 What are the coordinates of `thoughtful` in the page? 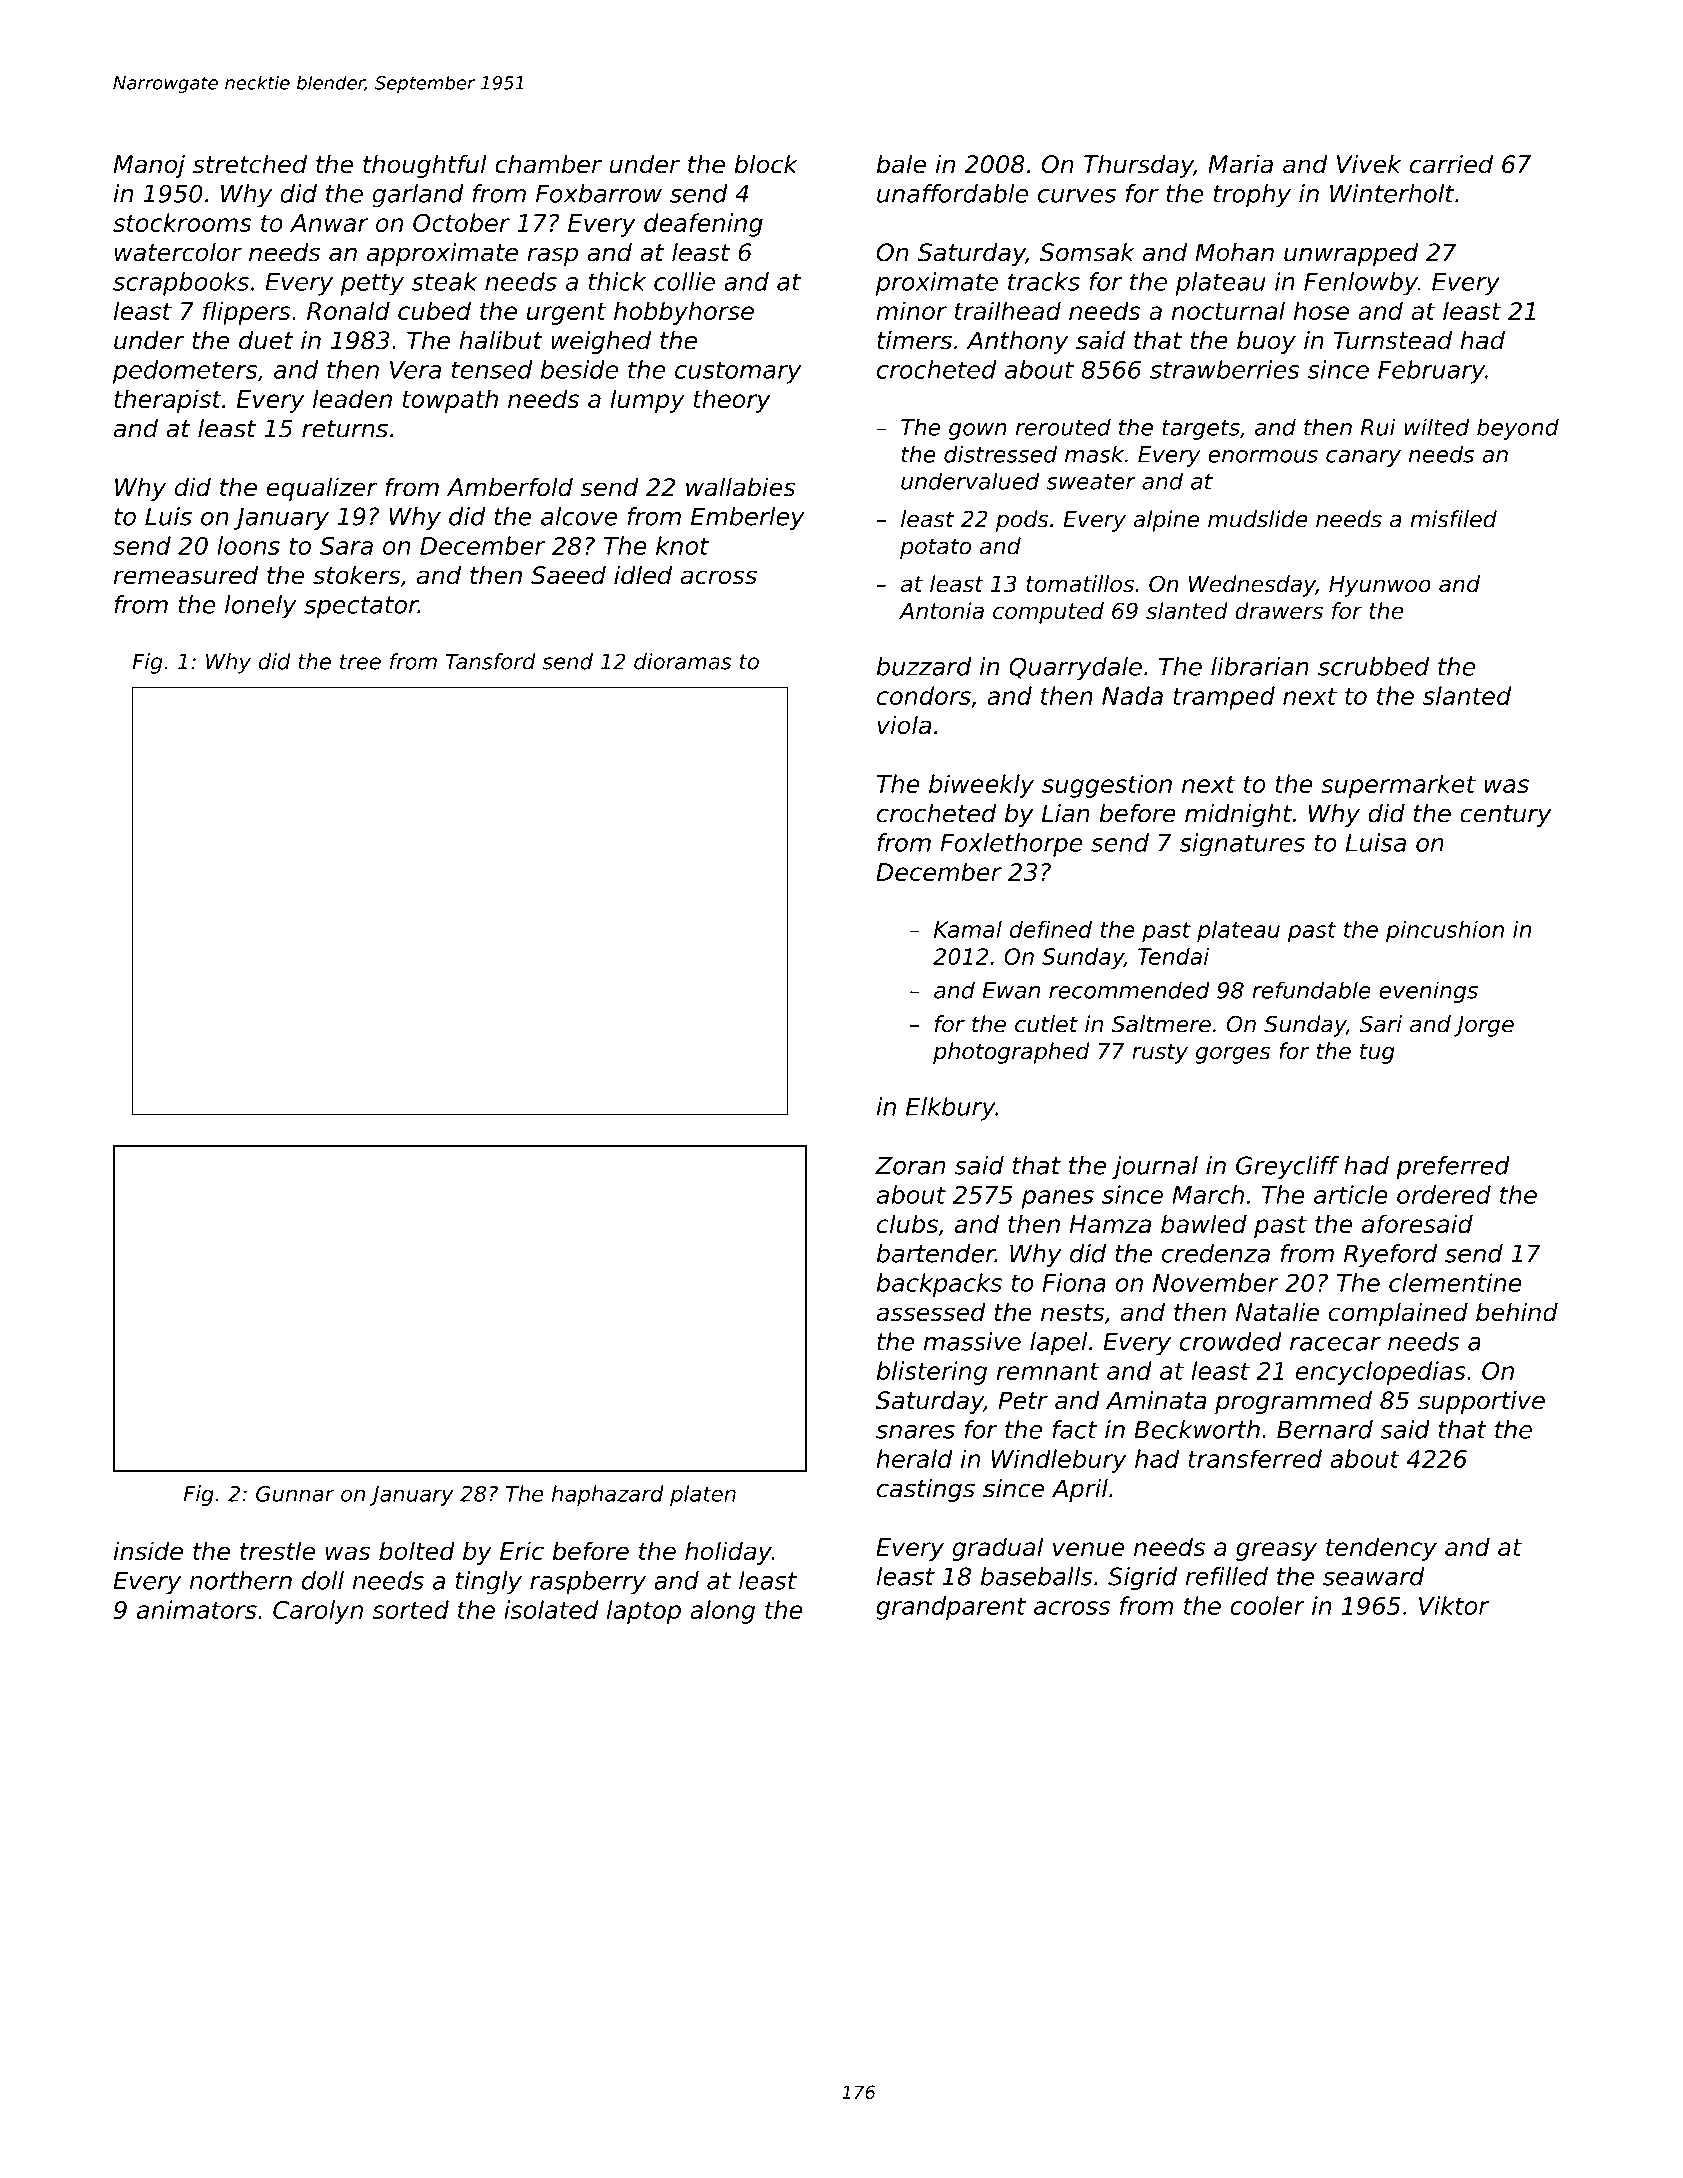 It's located at (425, 166).
